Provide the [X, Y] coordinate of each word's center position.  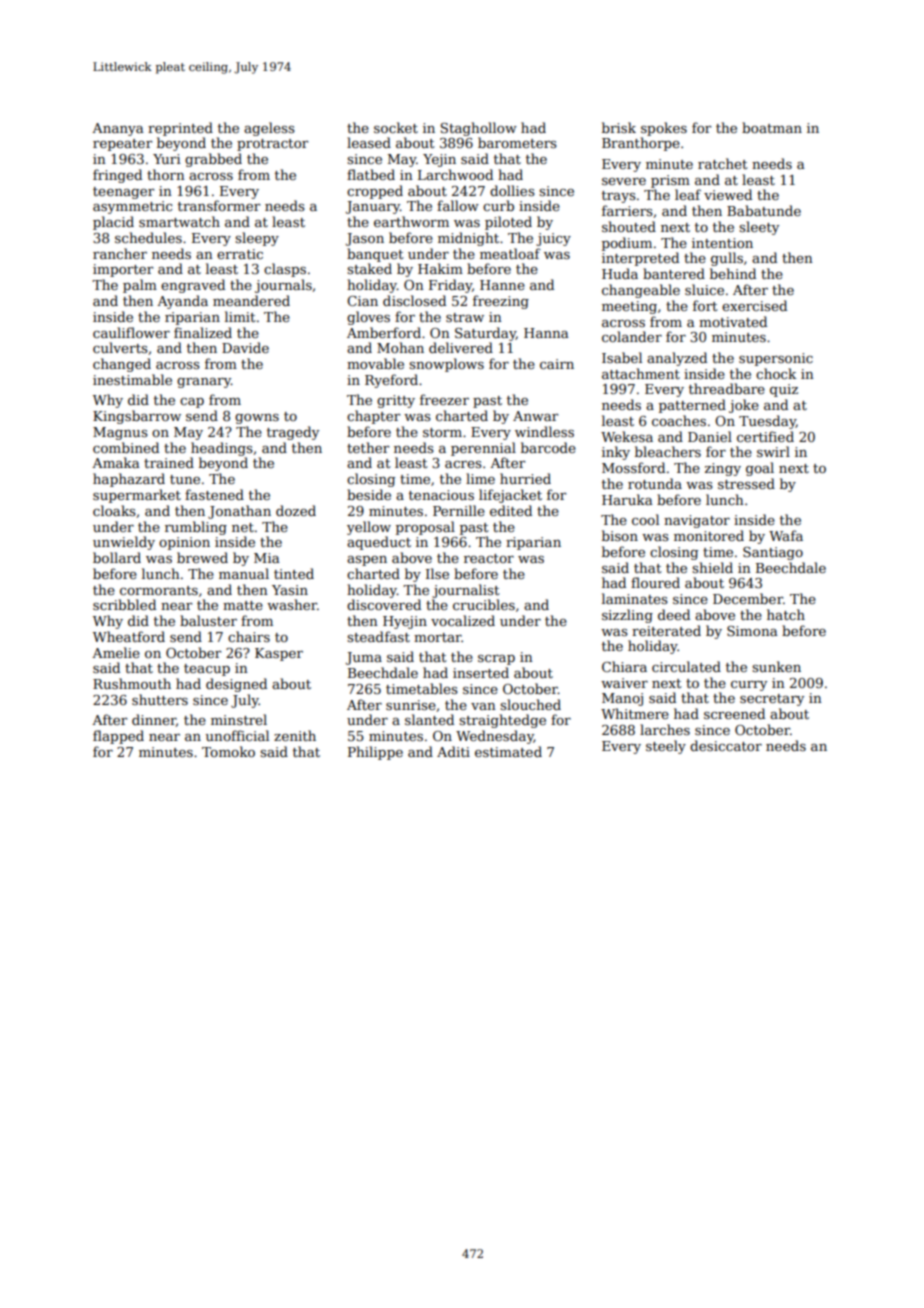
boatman [772, 127]
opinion [184, 543]
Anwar [535, 416]
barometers [517, 142]
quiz [784, 390]
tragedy [293, 433]
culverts [120, 347]
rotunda [655, 483]
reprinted [180, 129]
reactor [489, 558]
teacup [207, 670]
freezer [444, 399]
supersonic [776, 359]
